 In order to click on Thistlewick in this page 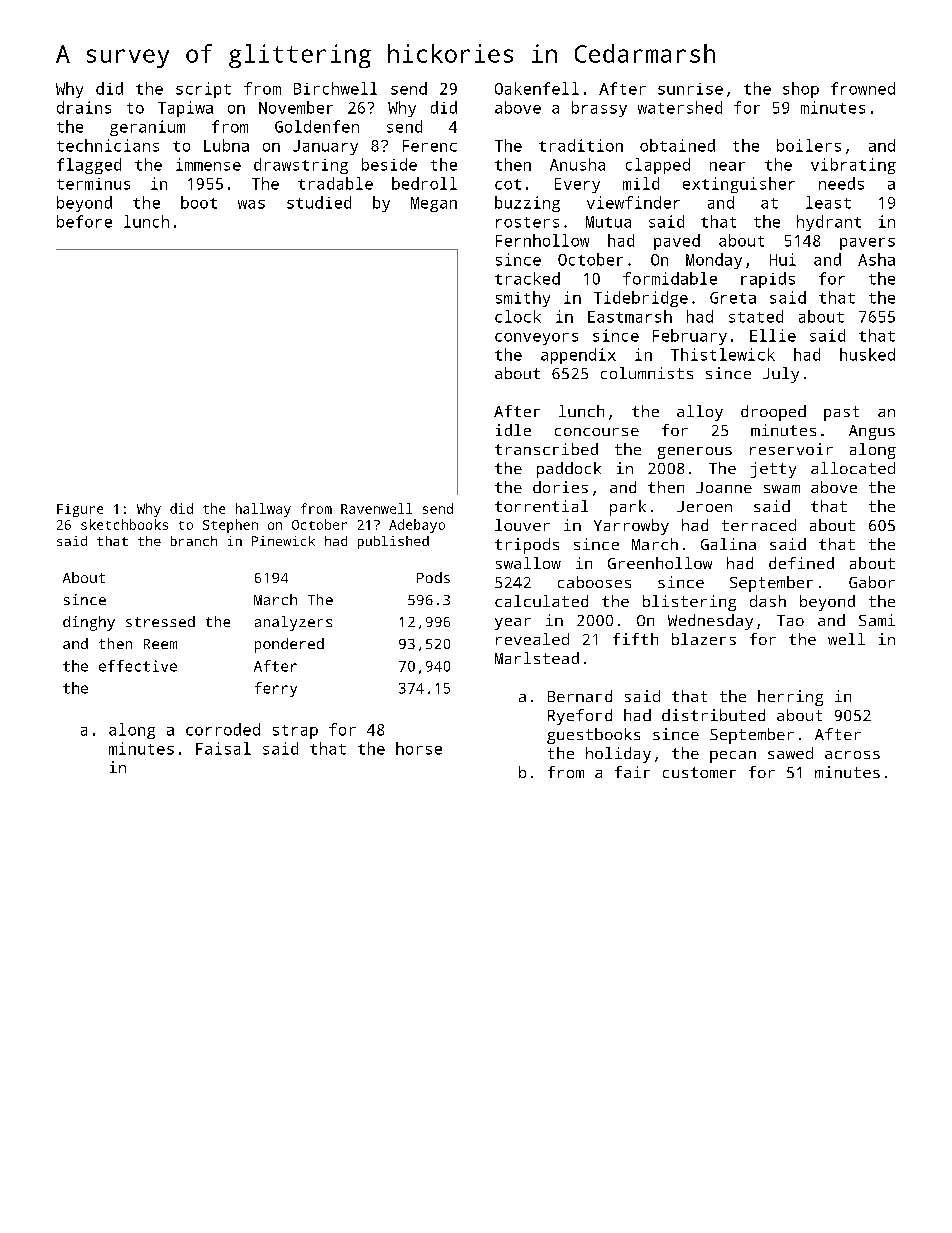, I will do `click(723, 354)`.
